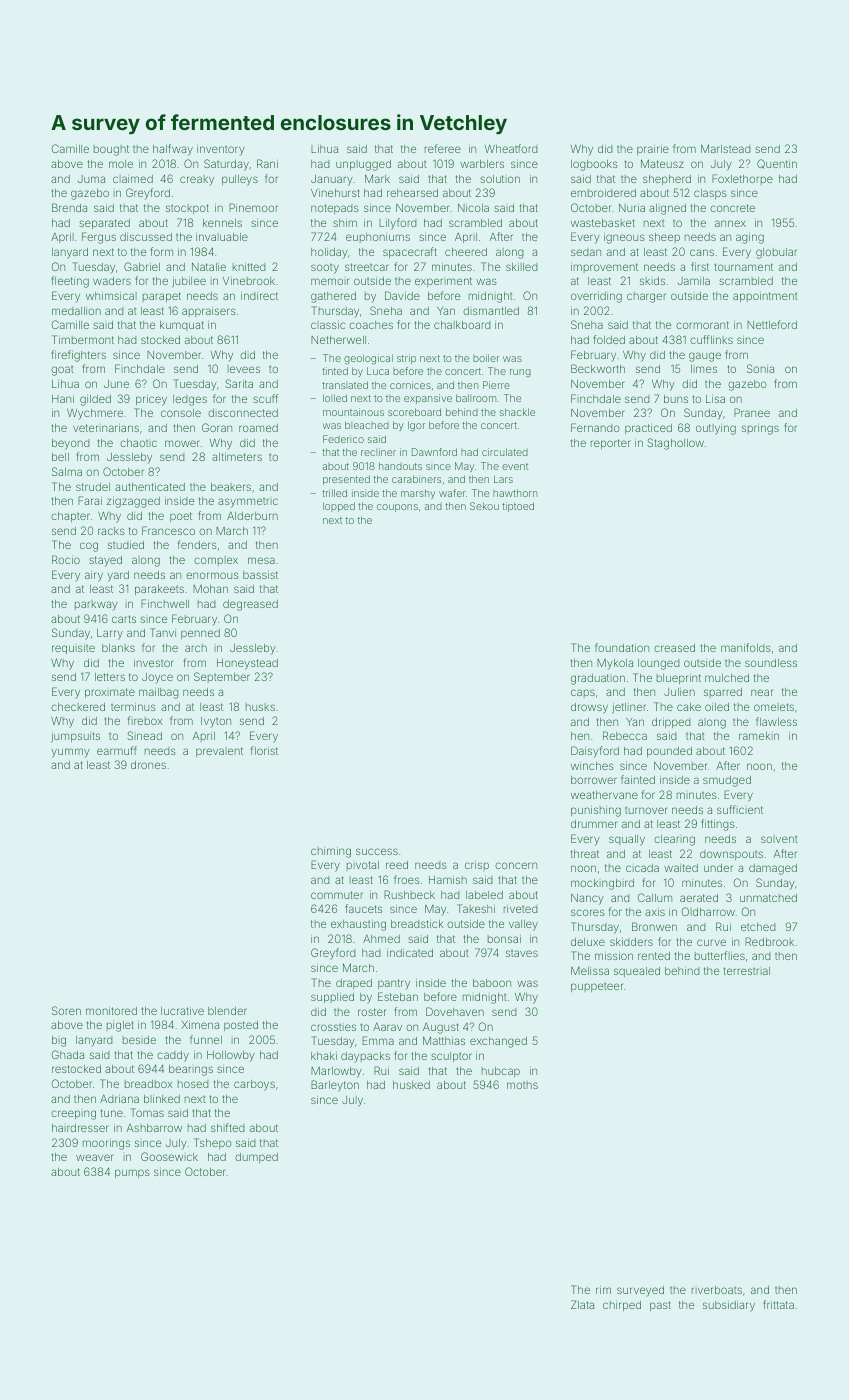 The width and height of the document is (849, 1400). What do you see at coordinates (582, 1304) in the document?
I see `Zlata` at bounding box center [582, 1304].
